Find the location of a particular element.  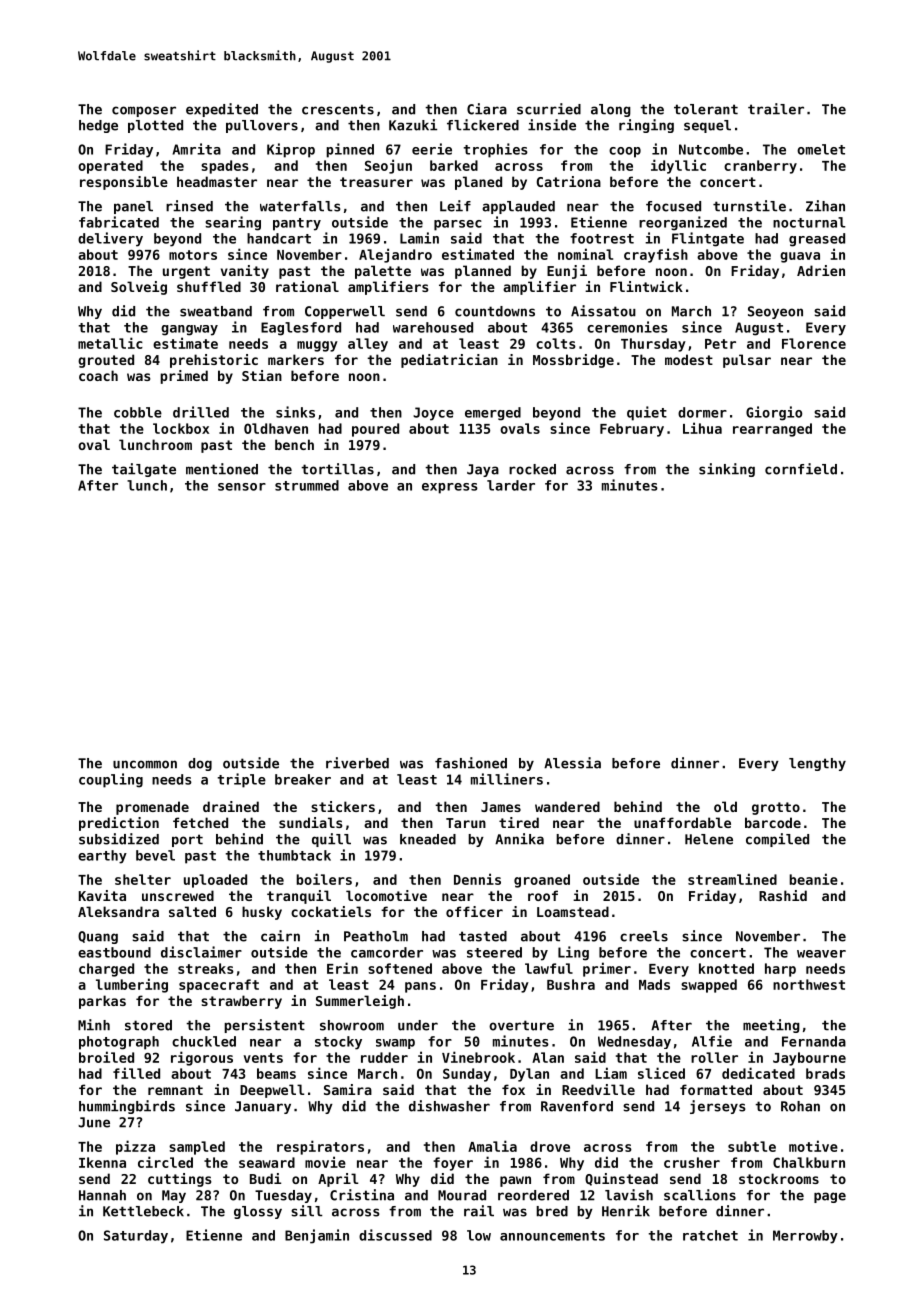

emerged is located at coordinates (493, 414).
